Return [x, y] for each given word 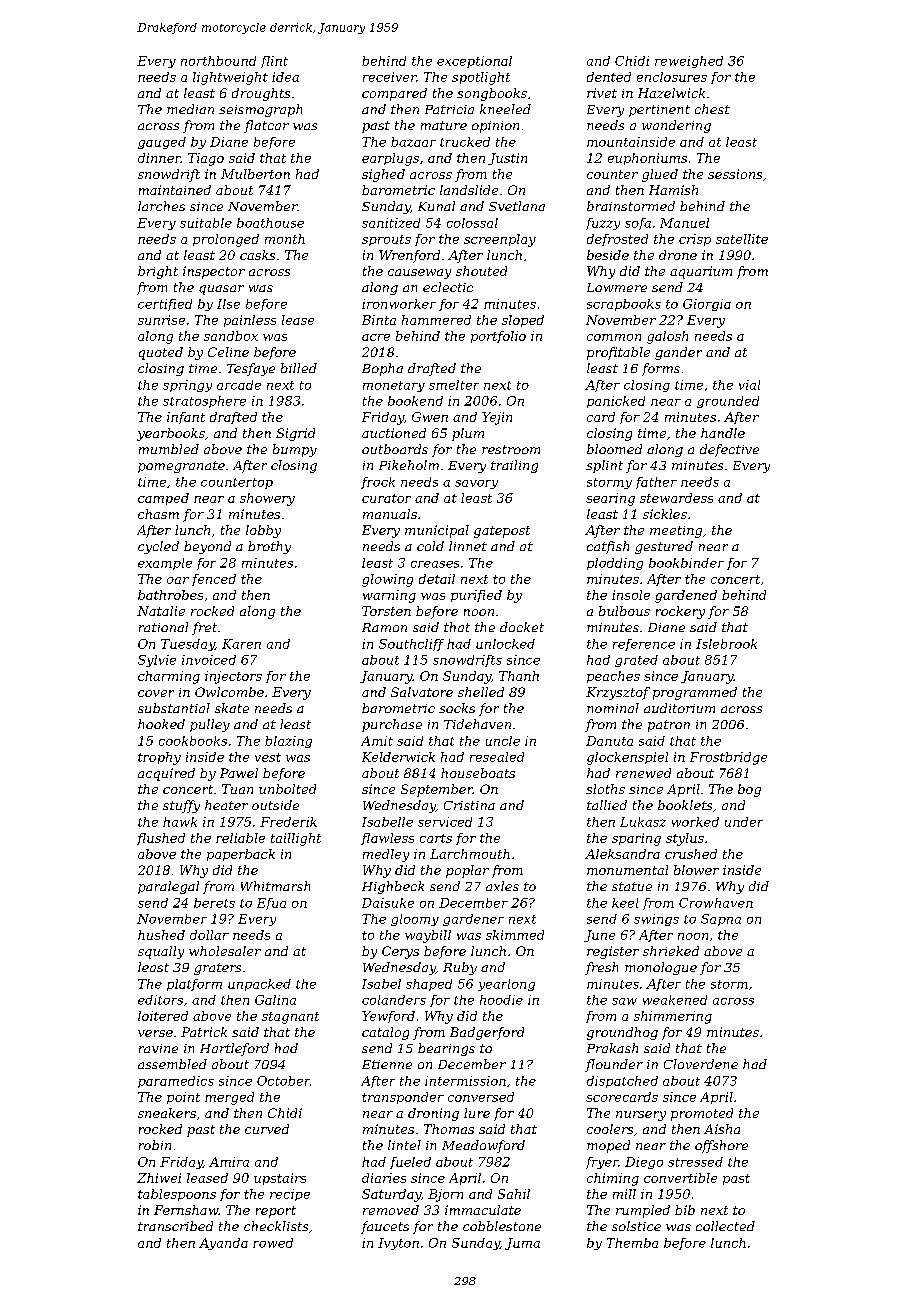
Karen [241, 644]
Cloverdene [701, 1064]
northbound [218, 61]
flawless [387, 839]
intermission [465, 1081]
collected [725, 1226]
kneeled [505, 109]
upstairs [280, 1179]
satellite [742, 239]
